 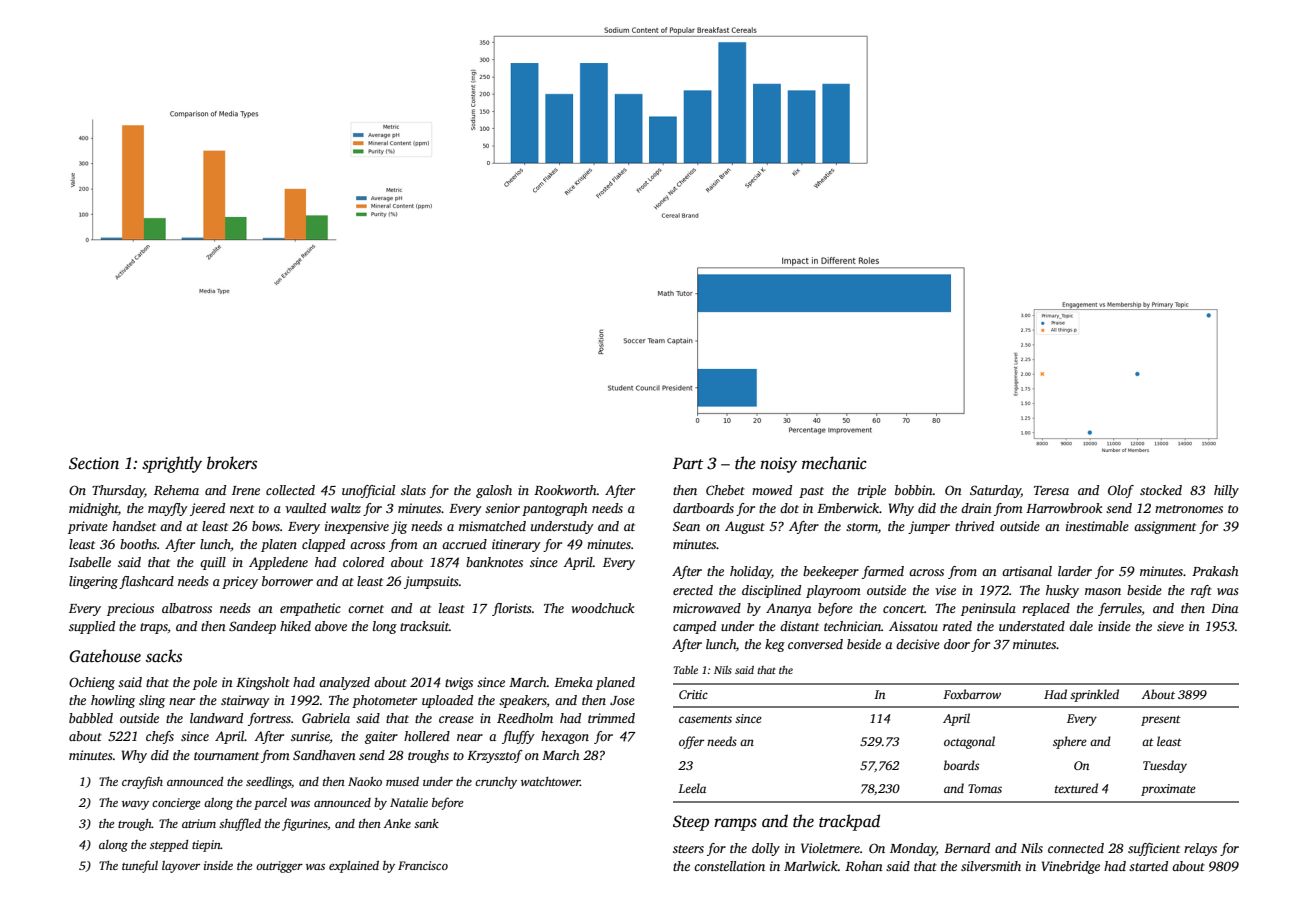 I want to click on constellation, so click(x=729, y=866).
